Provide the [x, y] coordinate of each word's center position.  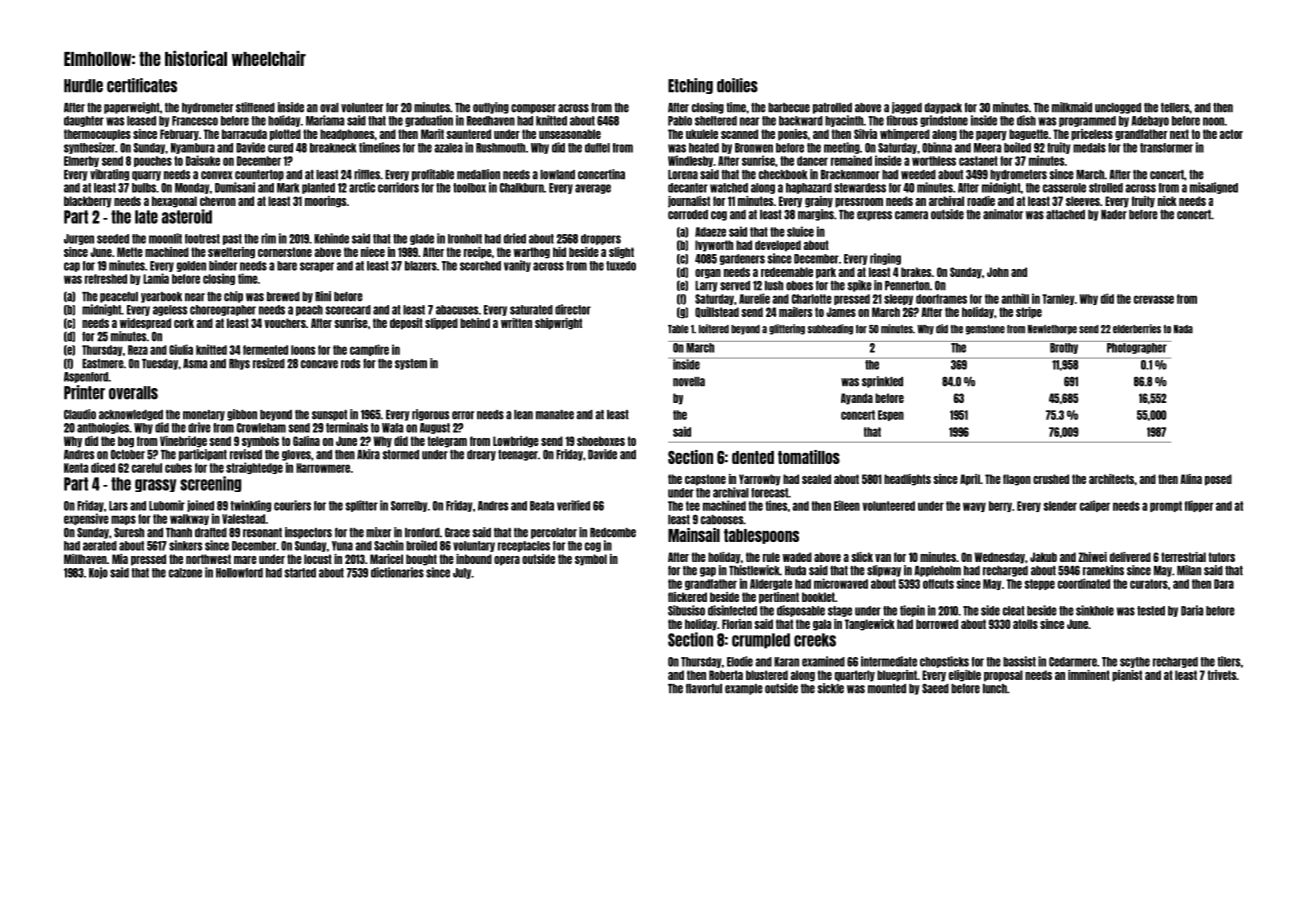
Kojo [98, 573]
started [300, 573]
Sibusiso [686, 610]
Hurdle [83, 86]
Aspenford [86, 377]
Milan [1189, 570]
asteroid [187, 216]
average [593, 189]
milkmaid [1072, 107]
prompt [1166, 506]
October [128, 455]
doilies [737, 85]
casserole [1064, 188]
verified [573, 505]
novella [689, 382]
